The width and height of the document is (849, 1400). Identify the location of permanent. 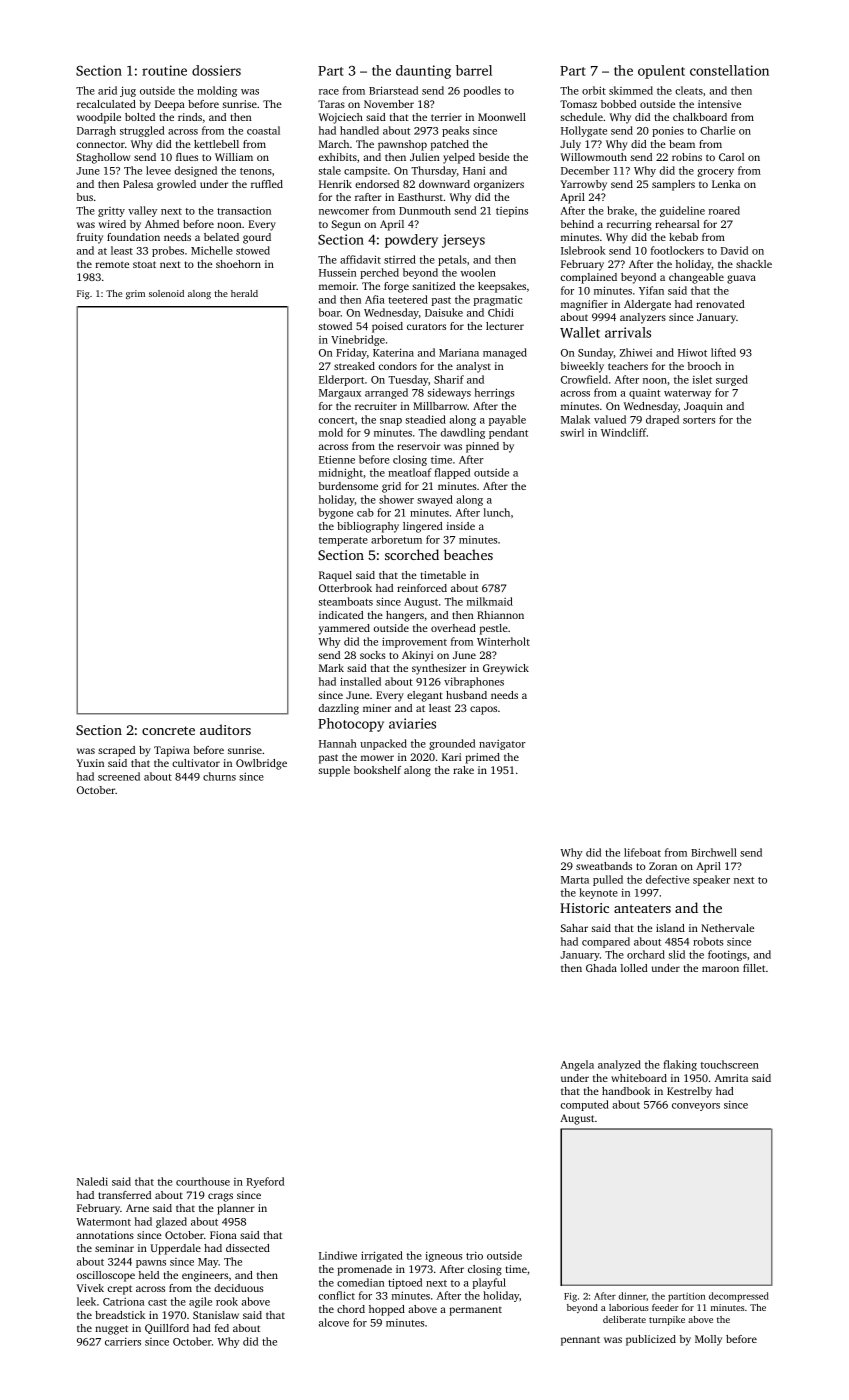
(475, 1311).
